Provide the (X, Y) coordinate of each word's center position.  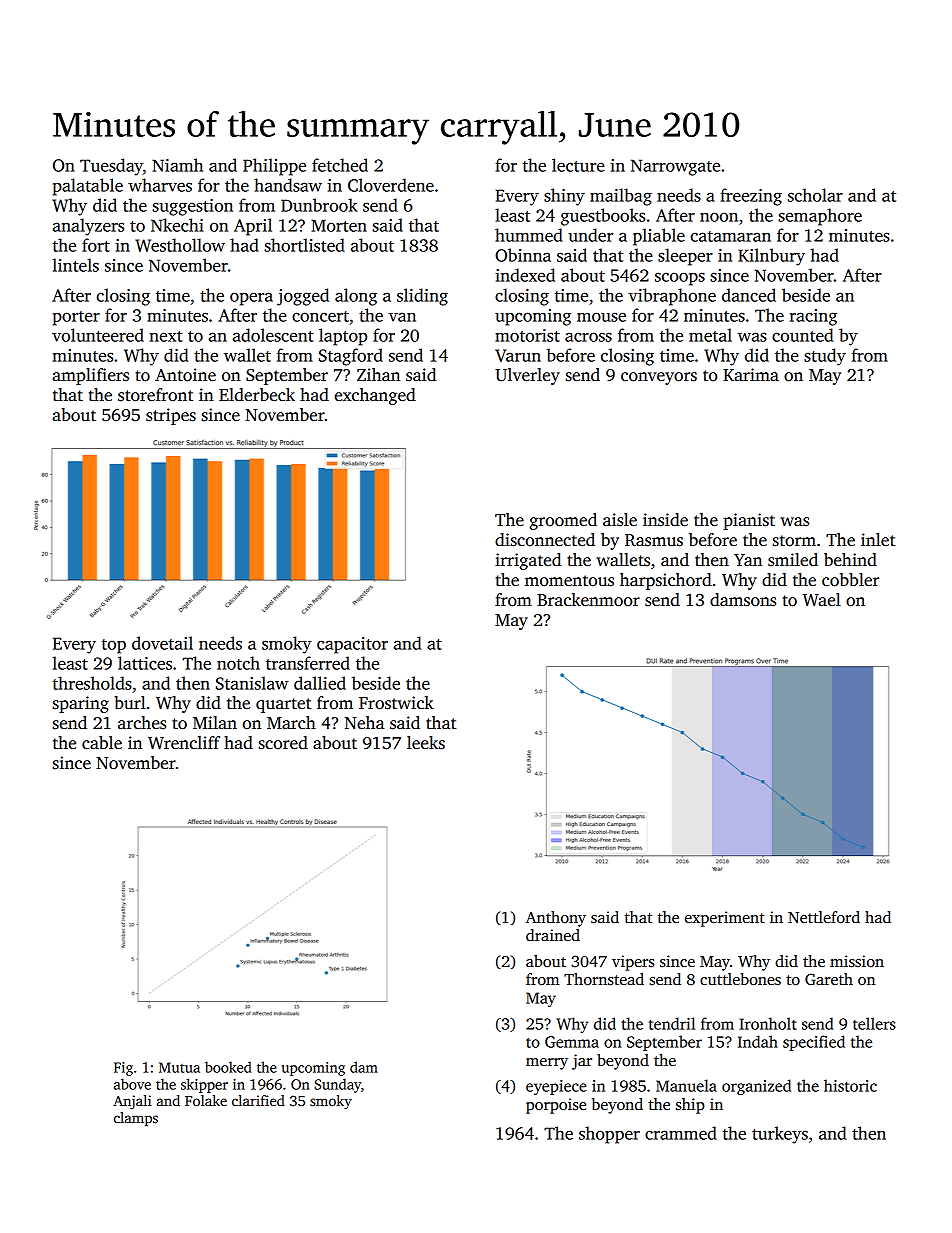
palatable (88, 187)
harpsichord (666, 581)
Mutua (179, 1067)
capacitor (352, 645)
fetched (340, 165)
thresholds (92, 683)
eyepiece (556, 1087)
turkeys (780, 1135)
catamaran (731, 236)
